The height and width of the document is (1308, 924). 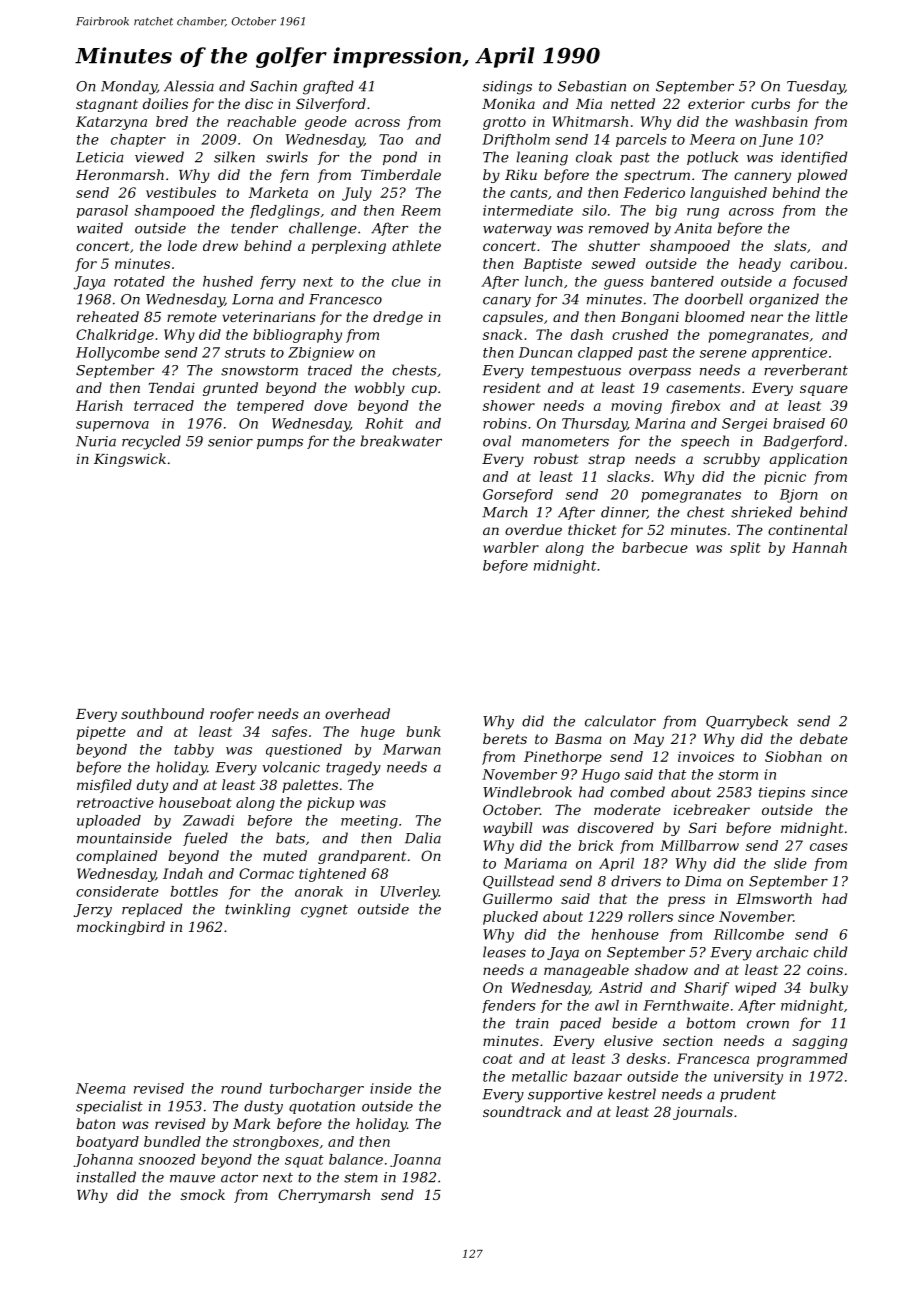 What do you see at coordinates (528, 210) in the document?
I see `intermediate` at bounding box center [528, 210].
